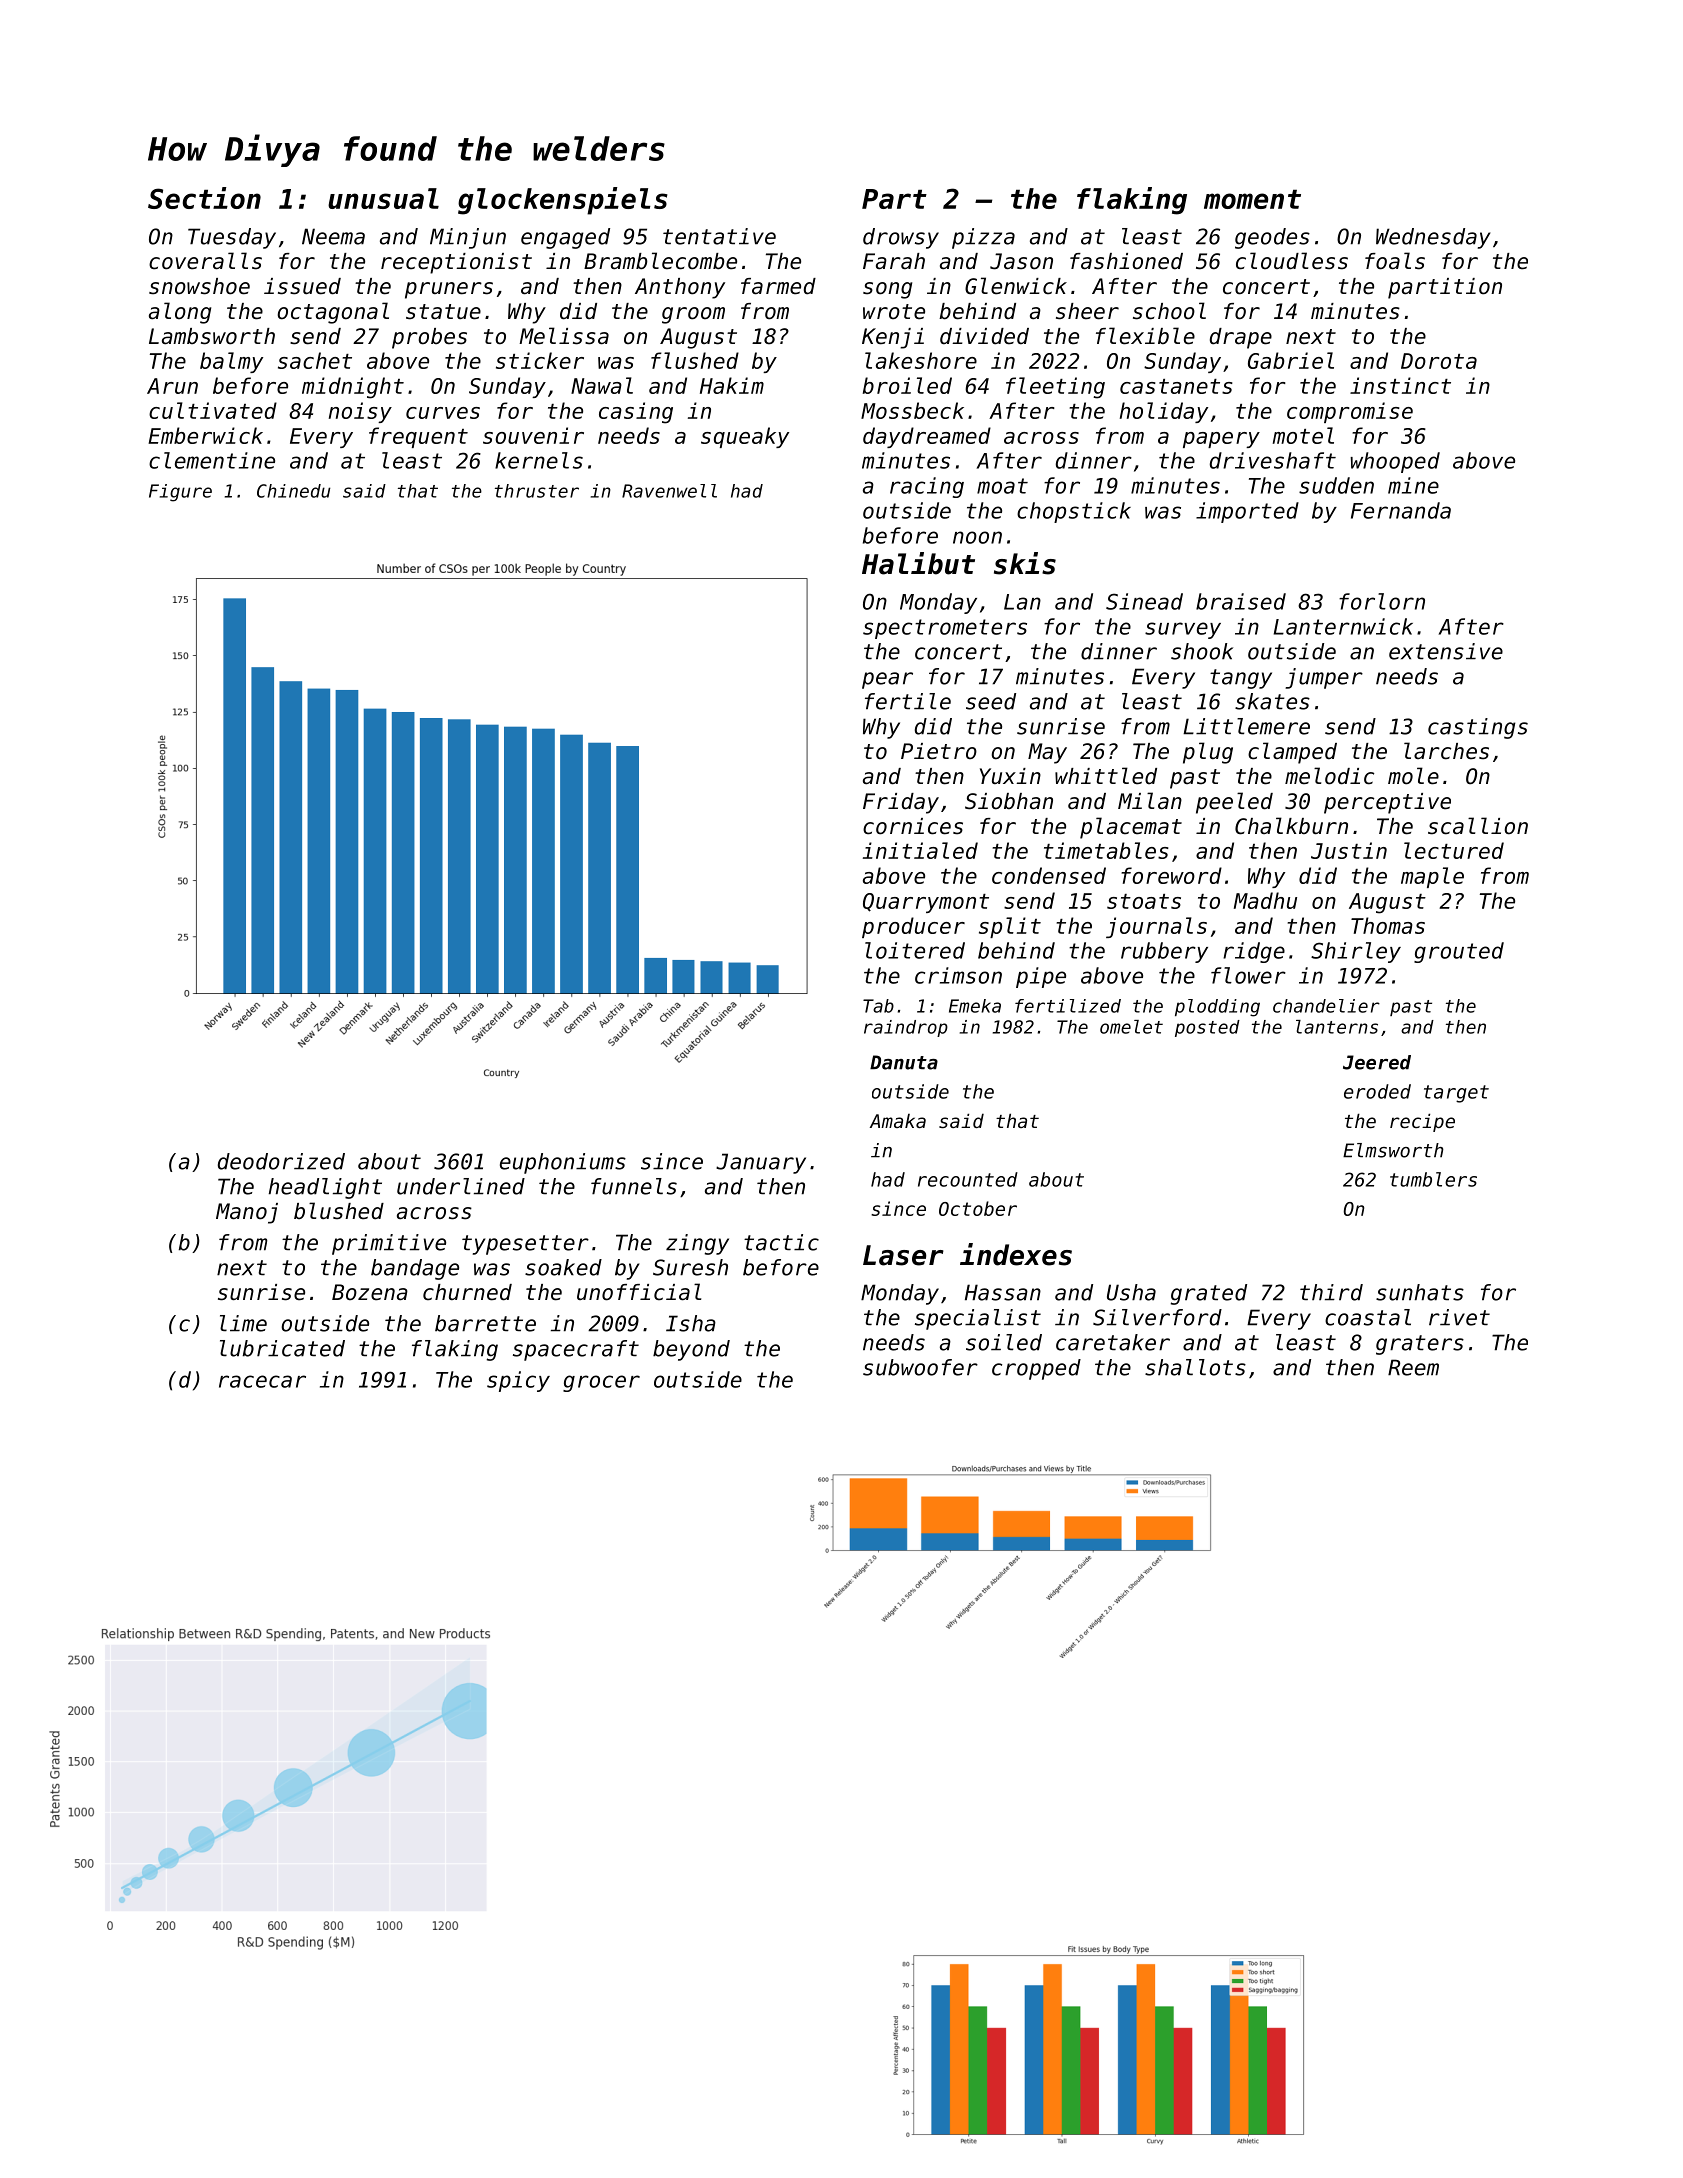 This screenshot has height=2178, width=1683. Describe the element at coordinates (540, 360) in the screenshot. I see `sticker` at that location.
